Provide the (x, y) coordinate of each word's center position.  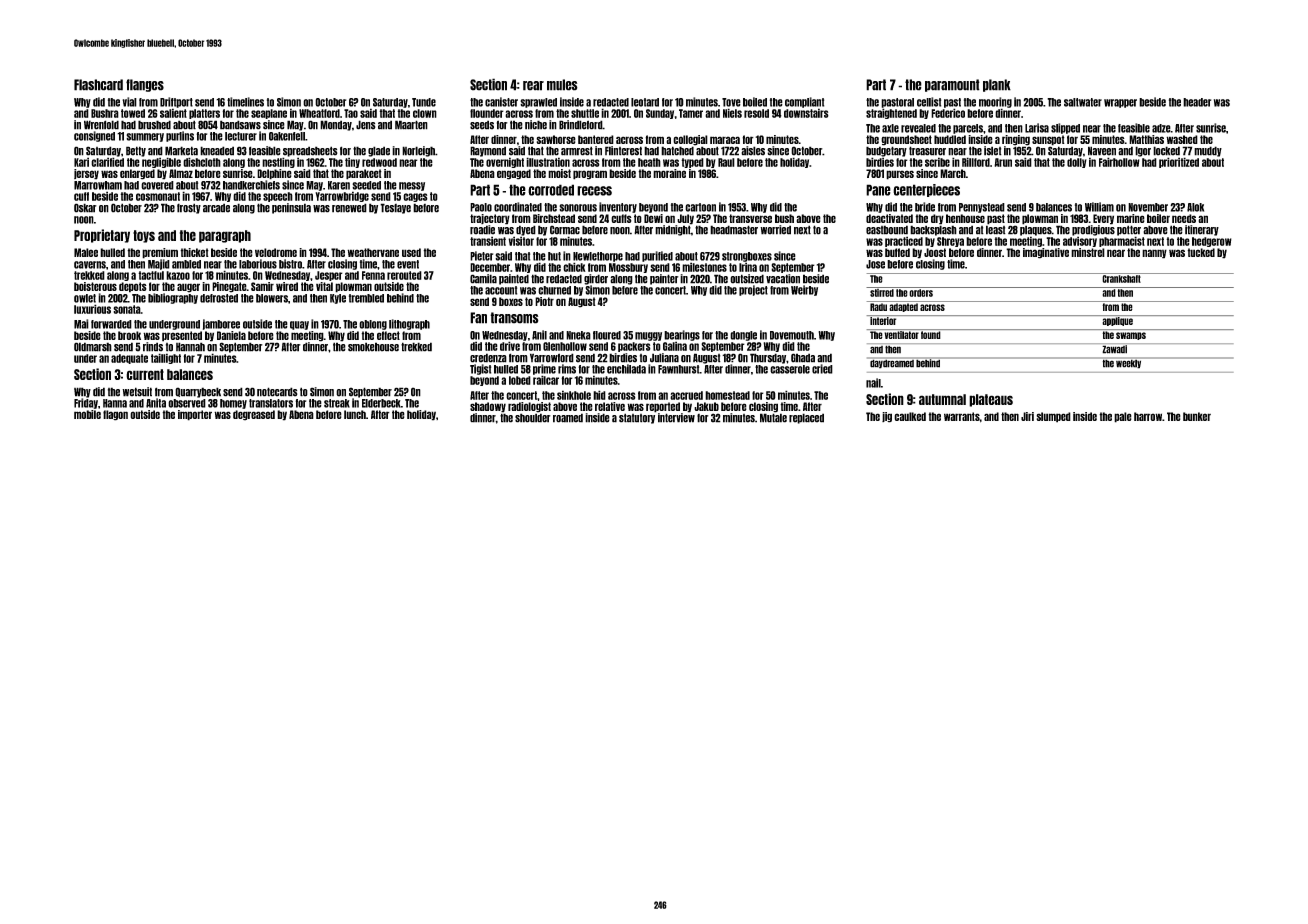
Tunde (424, 102)
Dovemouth (792, 335)
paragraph (225, 236)
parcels (968, 129)
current (145, 374)
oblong (373, 325)
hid (599, 395)
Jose (875, 264)
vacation (783, 279)
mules (562, 85)
